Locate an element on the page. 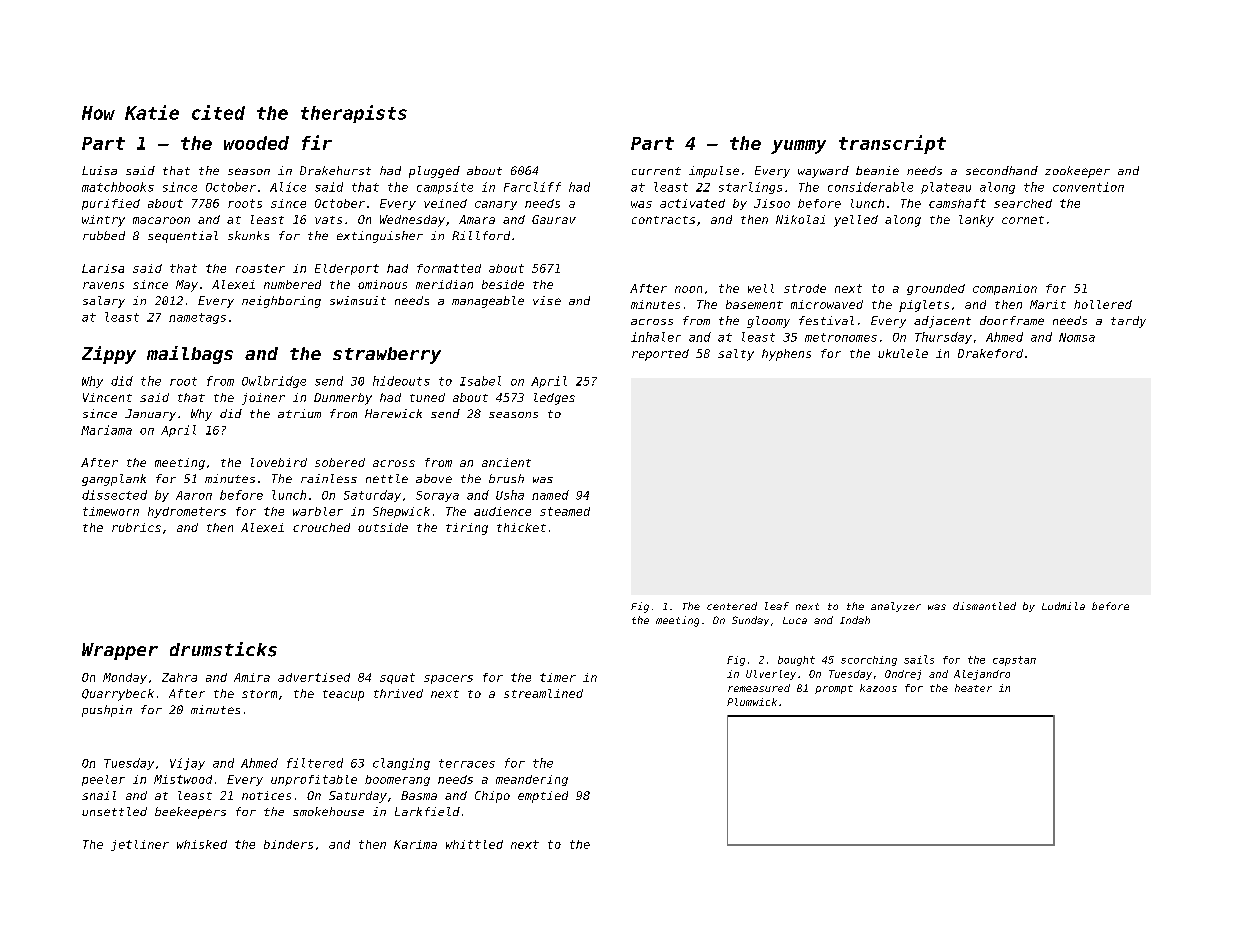 The width and height of the document is (1233, 952). pushpin is located at coordinates (107, 711).
